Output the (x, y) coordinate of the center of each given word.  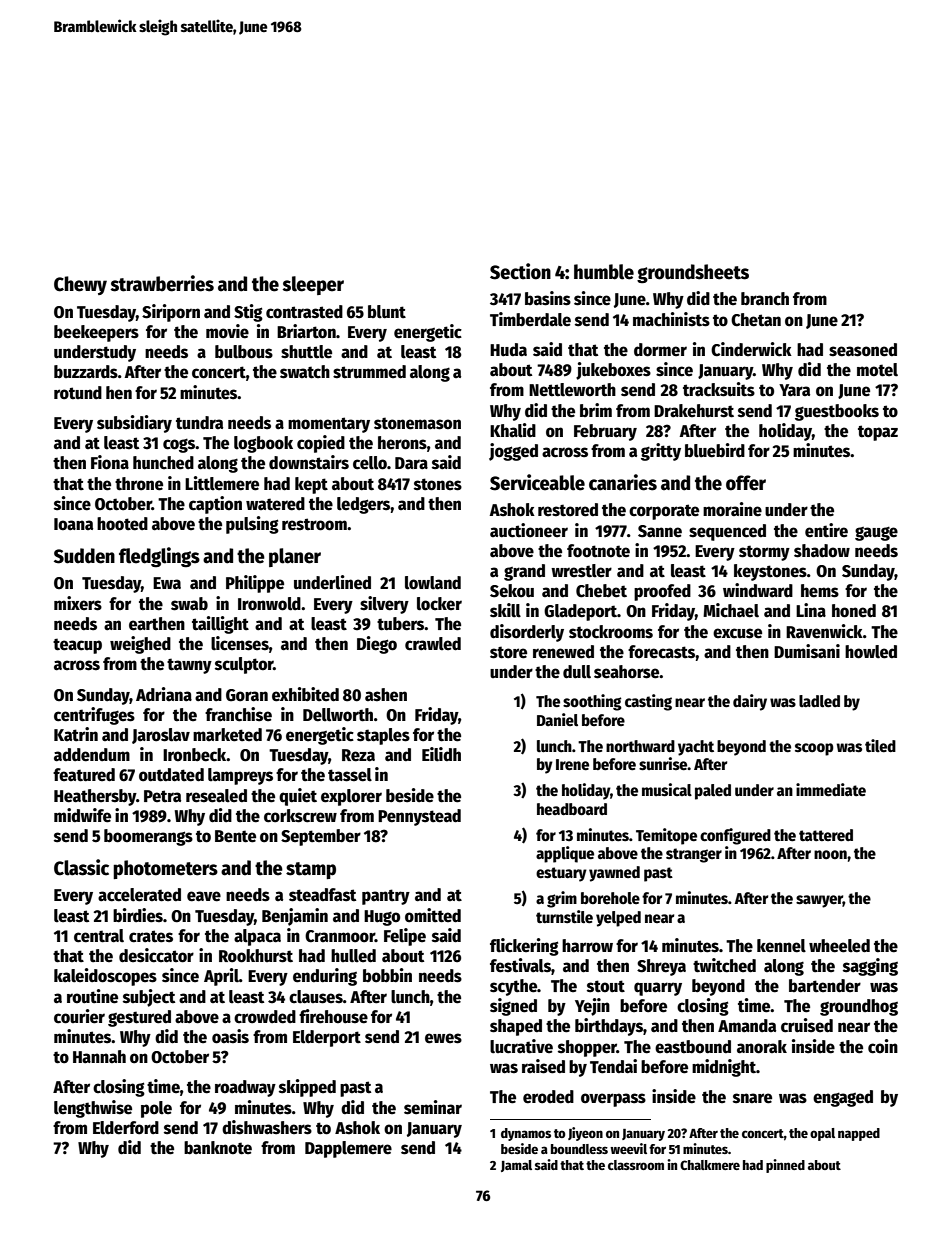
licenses (240, 643)
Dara (411, 463)
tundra (199, 423)
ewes (443, 1038)
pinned (785, 1166)
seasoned (863, 350)
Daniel (557, 719)
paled (713, 792)
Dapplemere (348, 1149)
